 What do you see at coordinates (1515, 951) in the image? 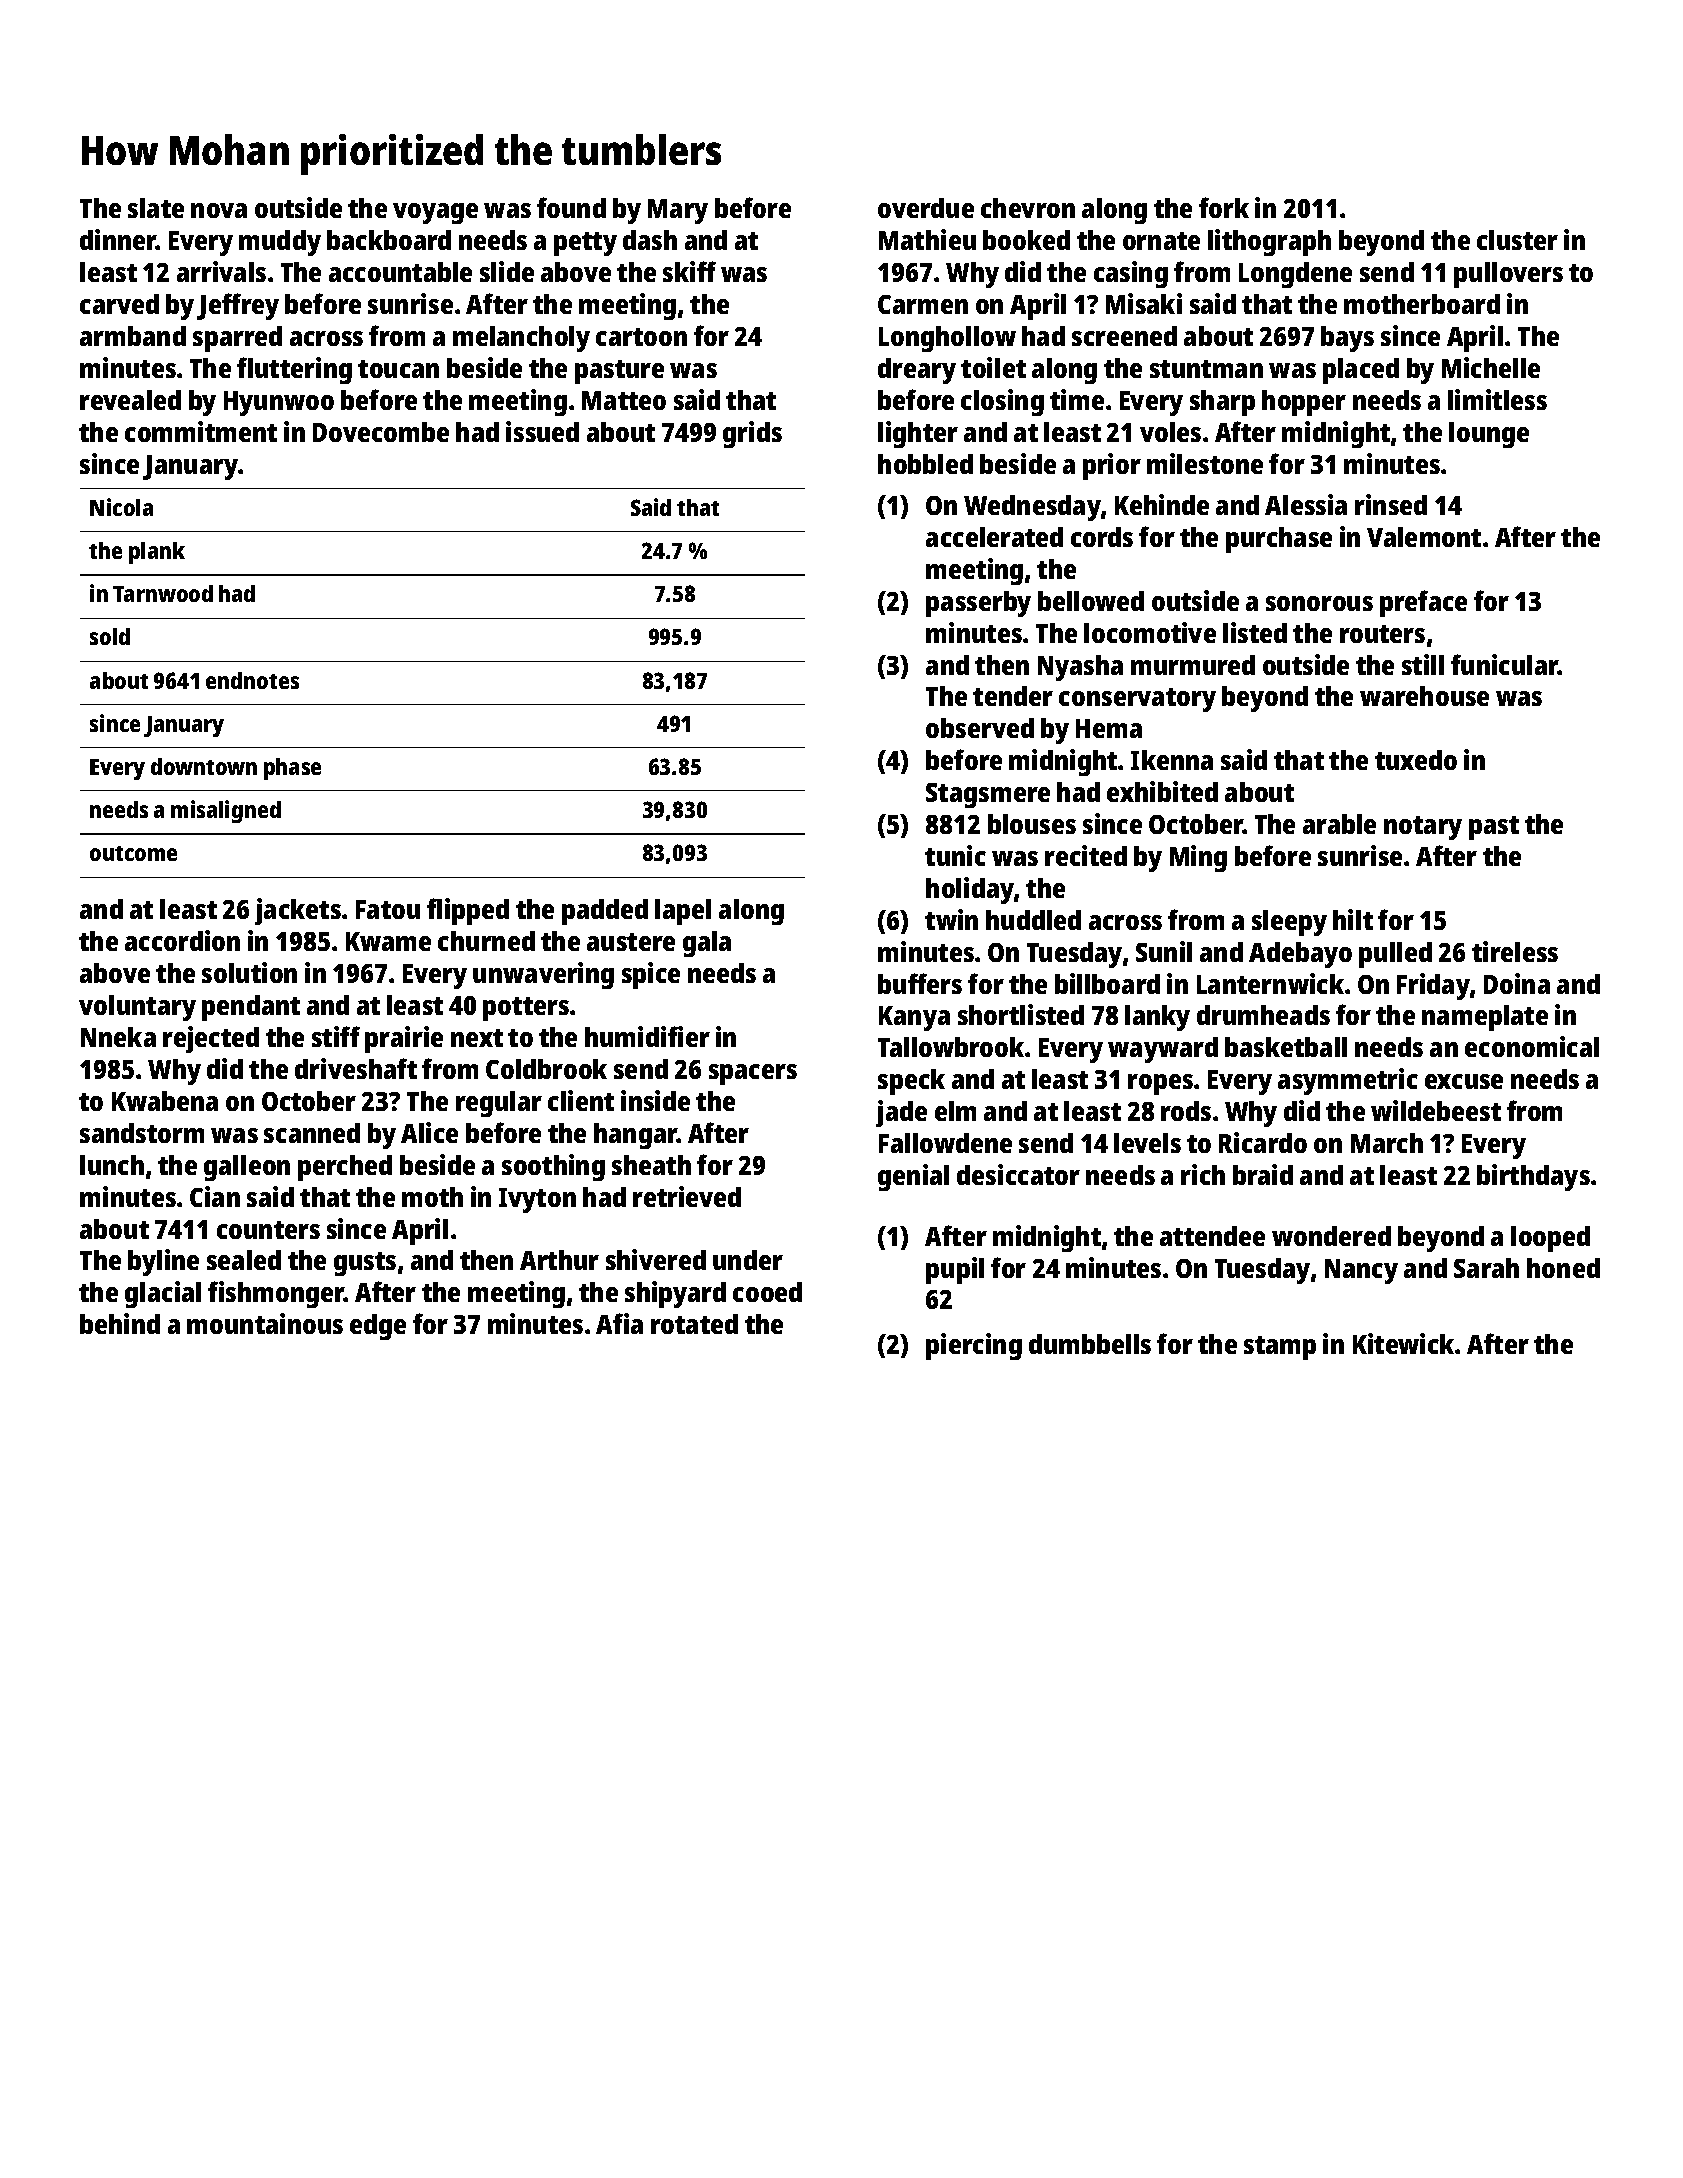
I see `tireless` at bounding box center [1515, 951].
